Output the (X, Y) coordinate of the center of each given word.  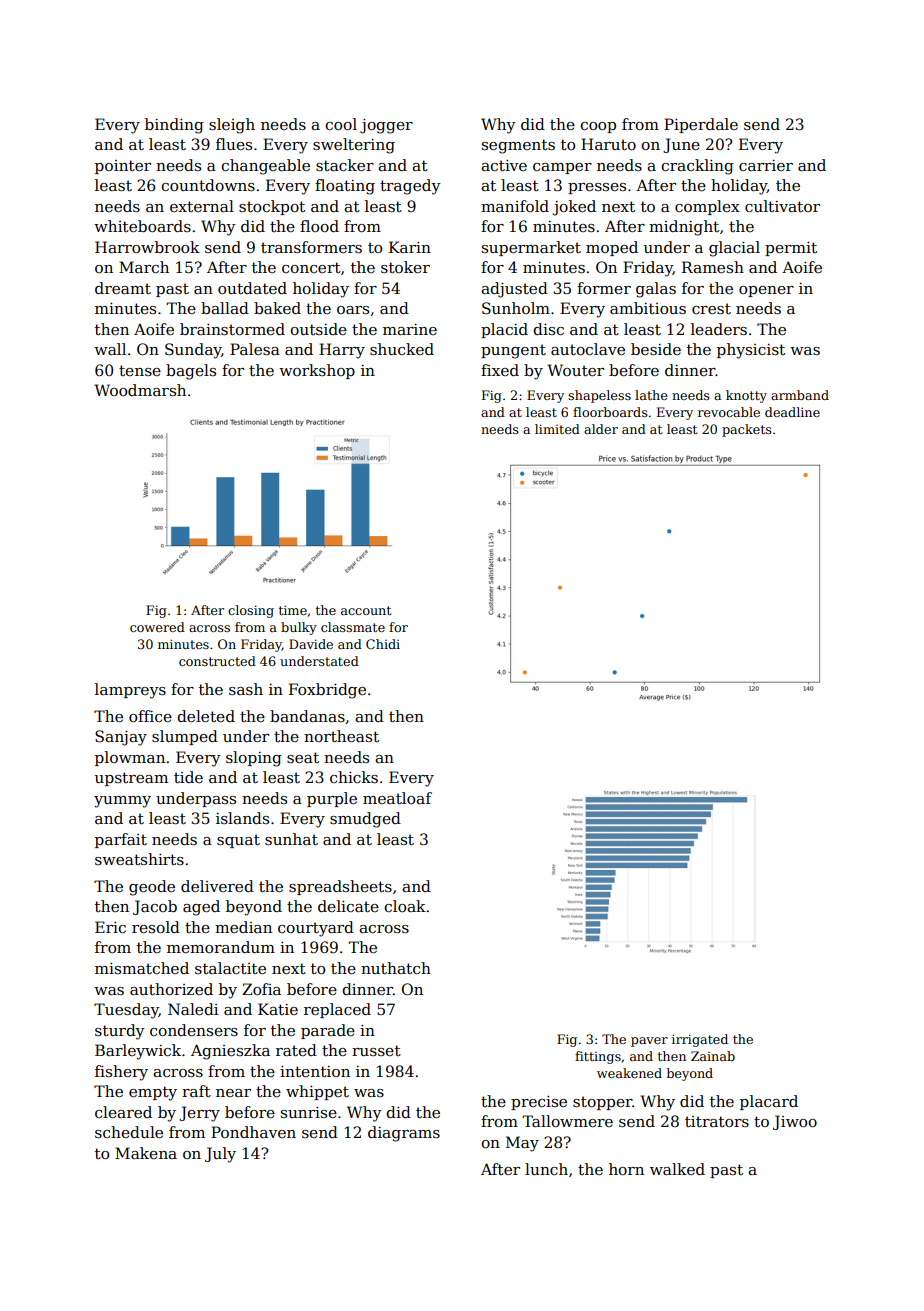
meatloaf (397, 798)
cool (341, 124)
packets (747, 430)
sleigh (232, 126)
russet (376, 1050)
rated (296, 1050)
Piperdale (701, 125)
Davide (311, 644)
